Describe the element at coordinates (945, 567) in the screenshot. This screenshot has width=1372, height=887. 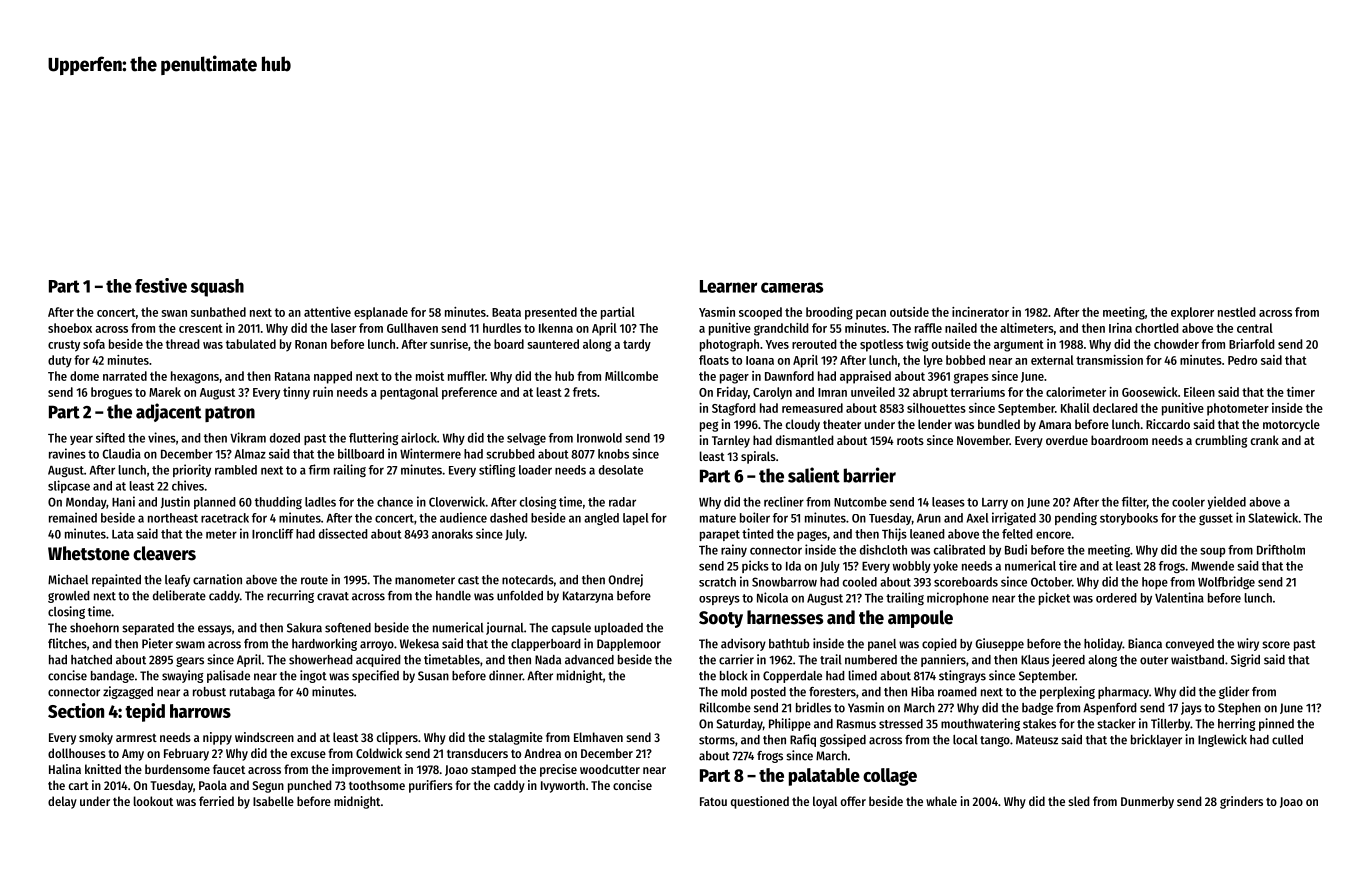
I see `yoke` at that location.
